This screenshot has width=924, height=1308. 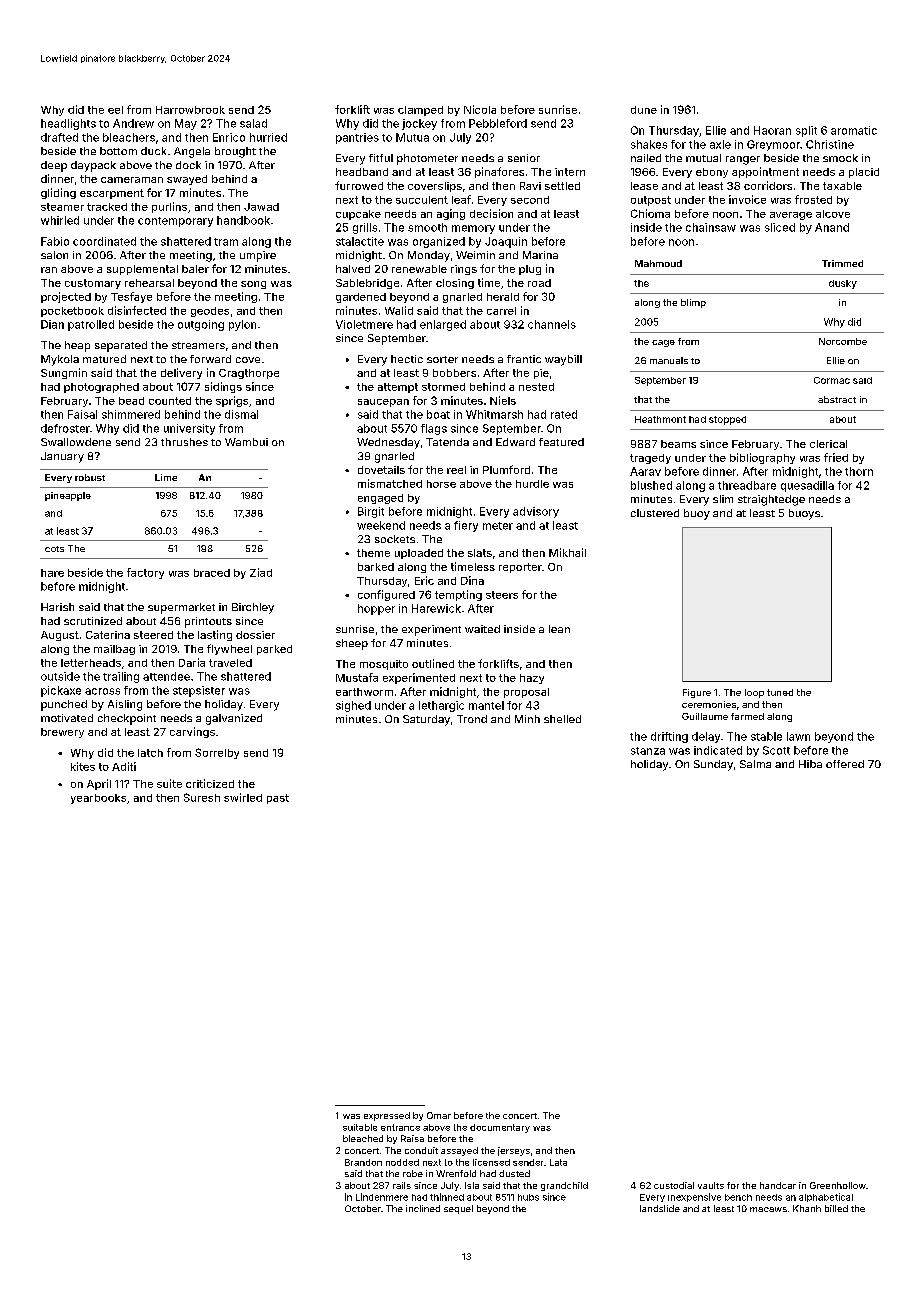 What do you see at coordinates (360, 1127) in the screenshot?
I see `suitable` at bounding box center [360, 1127].
